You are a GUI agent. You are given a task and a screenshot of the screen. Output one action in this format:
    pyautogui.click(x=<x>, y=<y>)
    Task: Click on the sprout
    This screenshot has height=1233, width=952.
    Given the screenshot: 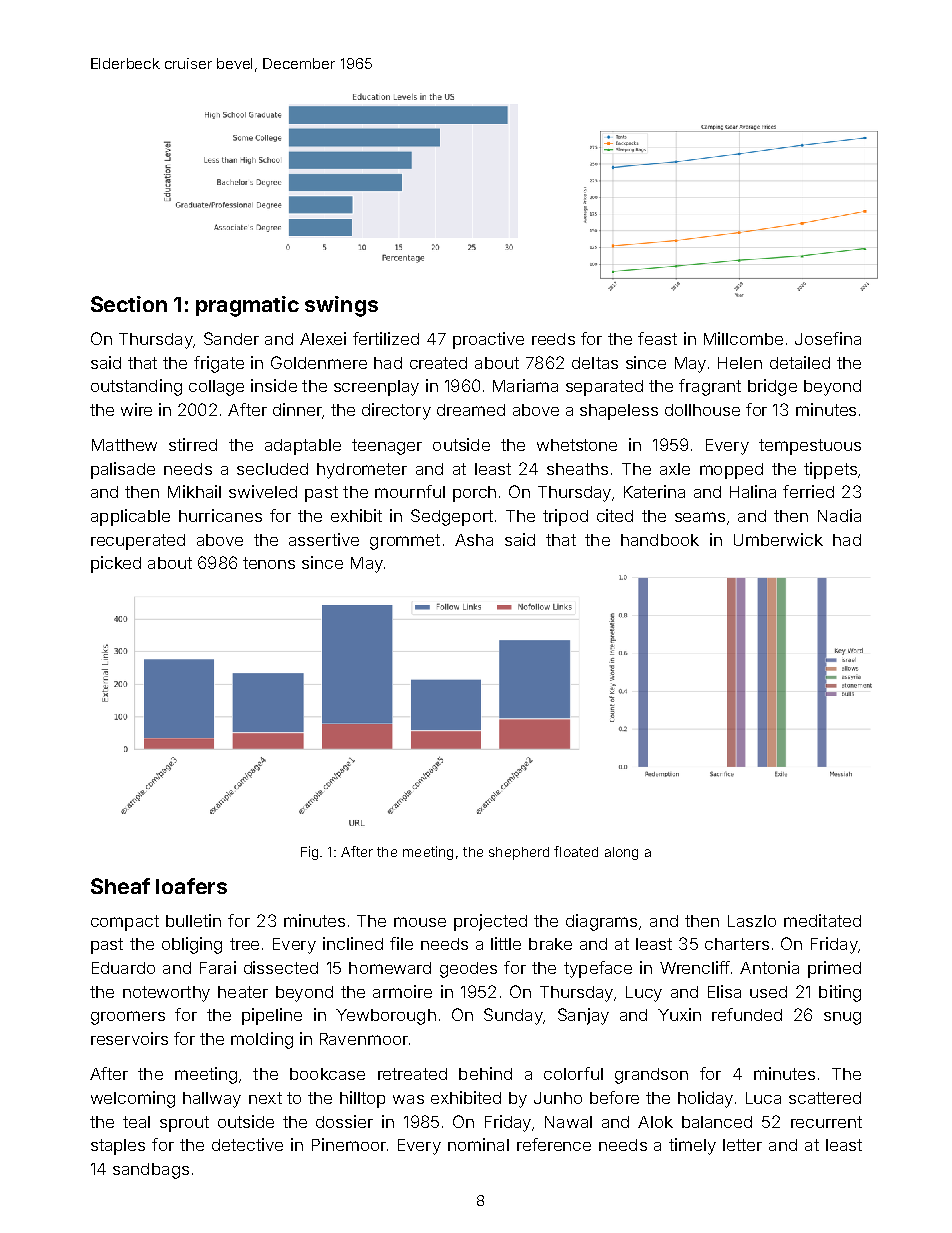 What is the action you would take?
    pyautogui.click(x=184, y=1124)
